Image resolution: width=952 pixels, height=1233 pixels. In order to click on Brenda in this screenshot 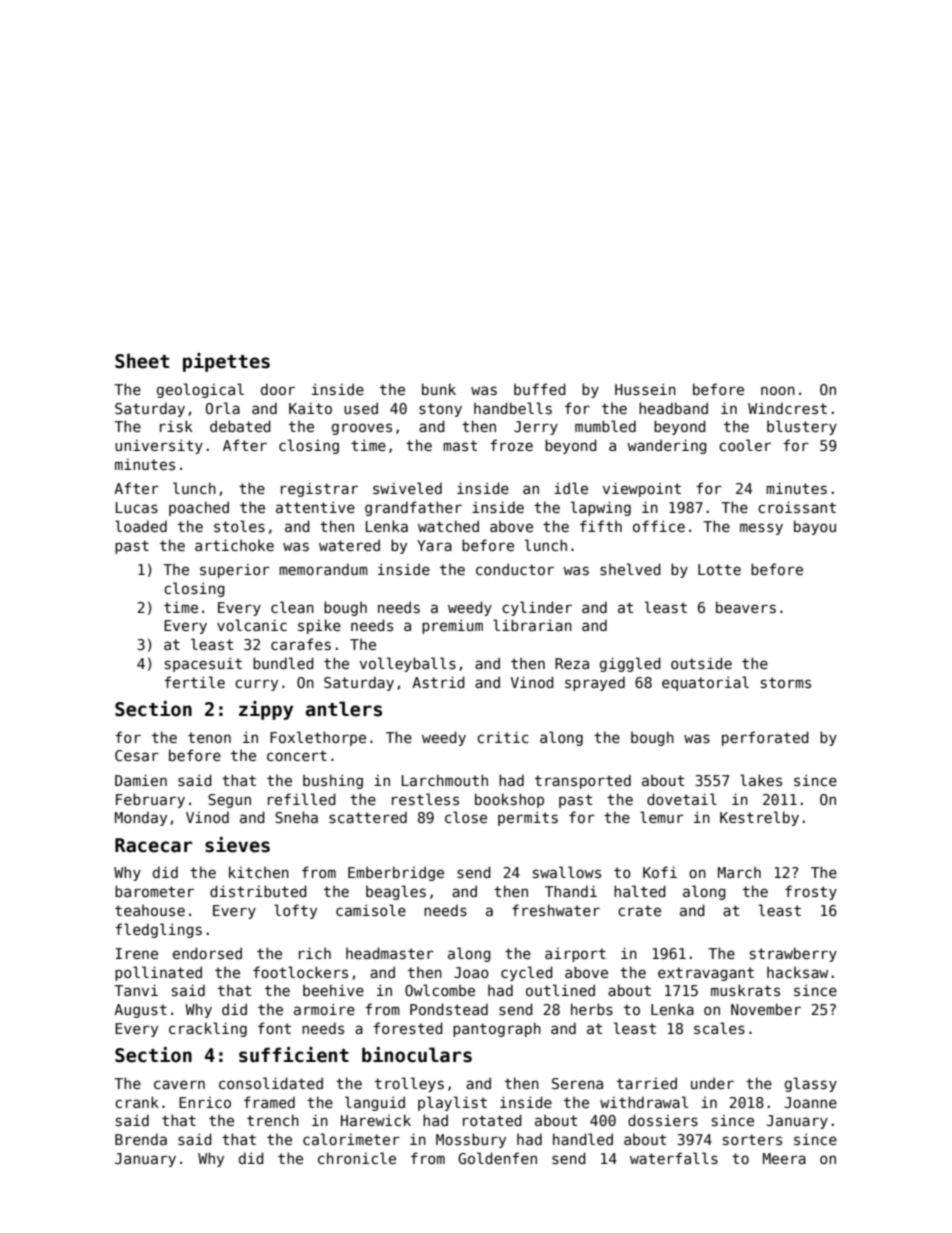, I will do `click(141, 1139)`.
